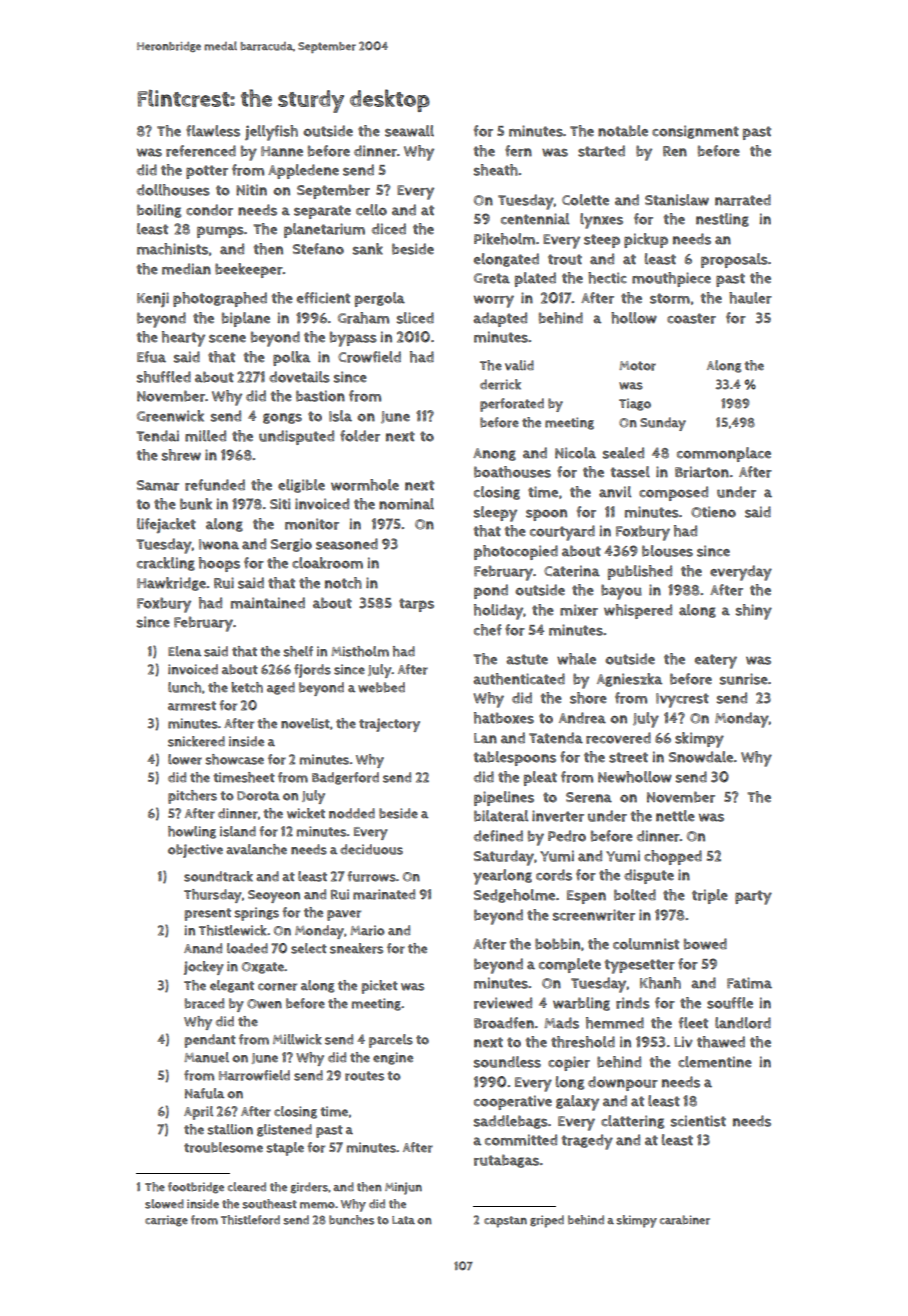  What do you see at coordinates (710, 896) in the screenshot?
I see `triple` at bounding box center [710, 896].
